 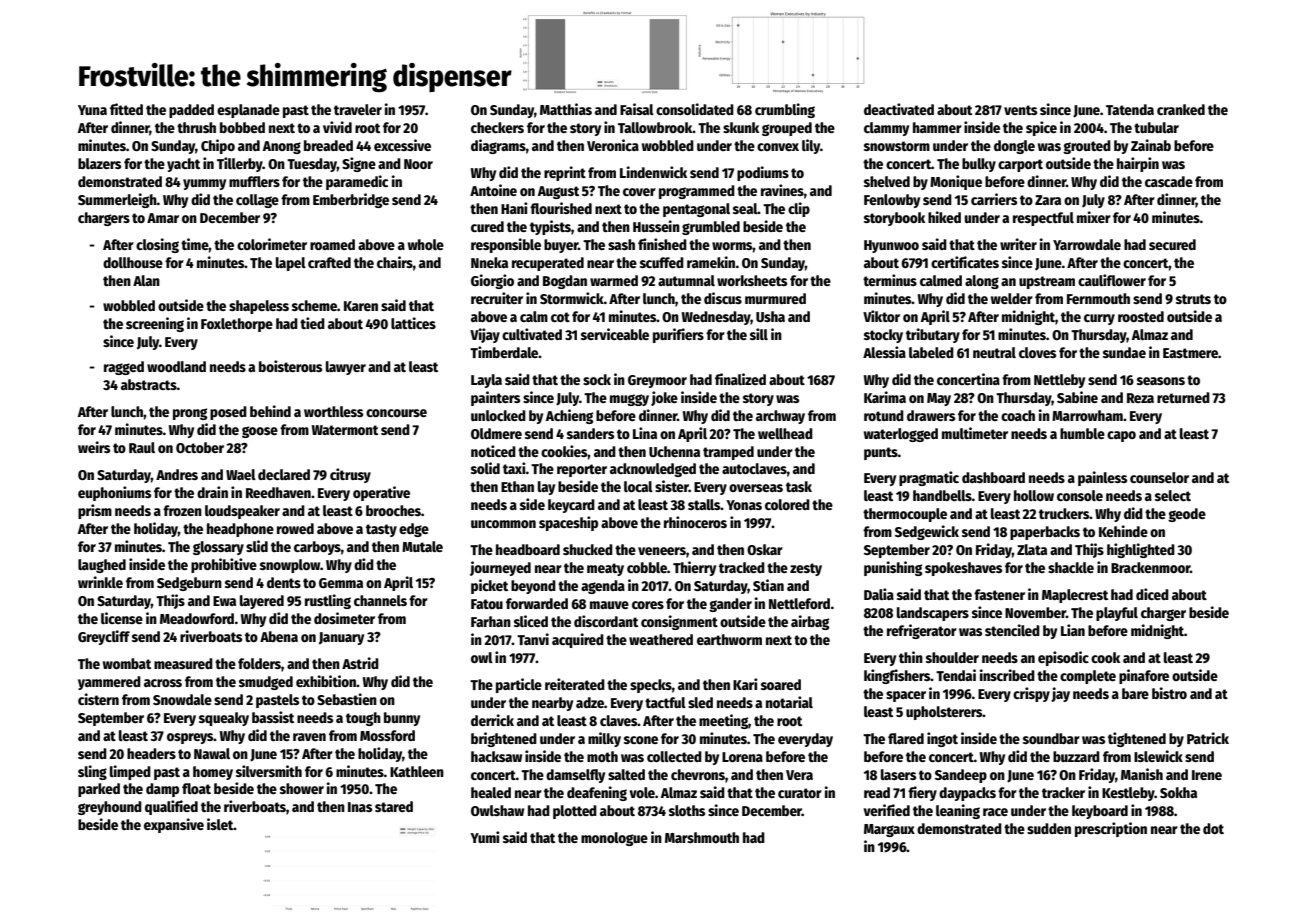 What do you see at coordinates (810, 622) in the document?
I see `airbag` at bounding box center [810, 622].
